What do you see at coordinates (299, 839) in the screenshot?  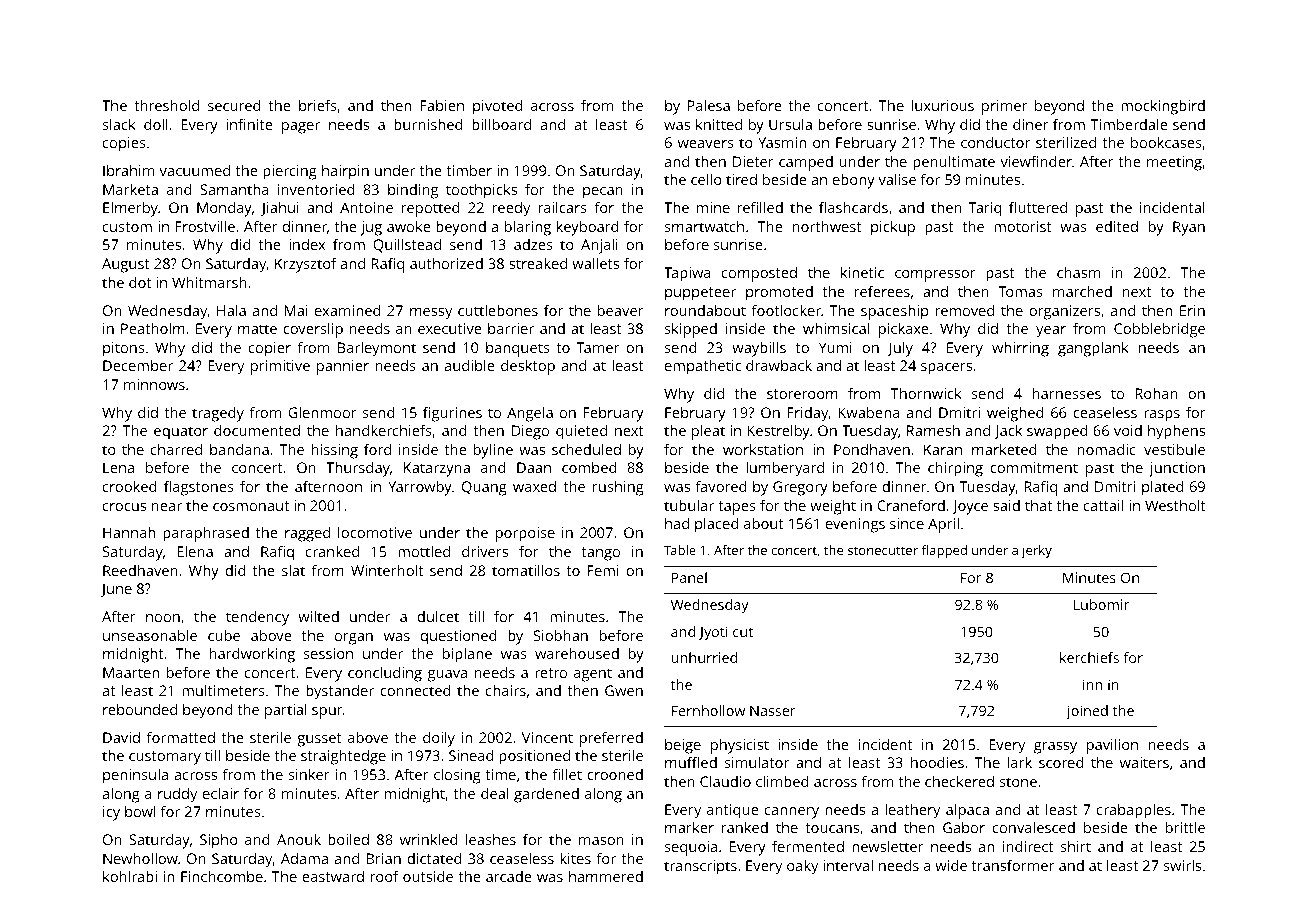 I see `Anouk` at bounding box center [299, 839].
